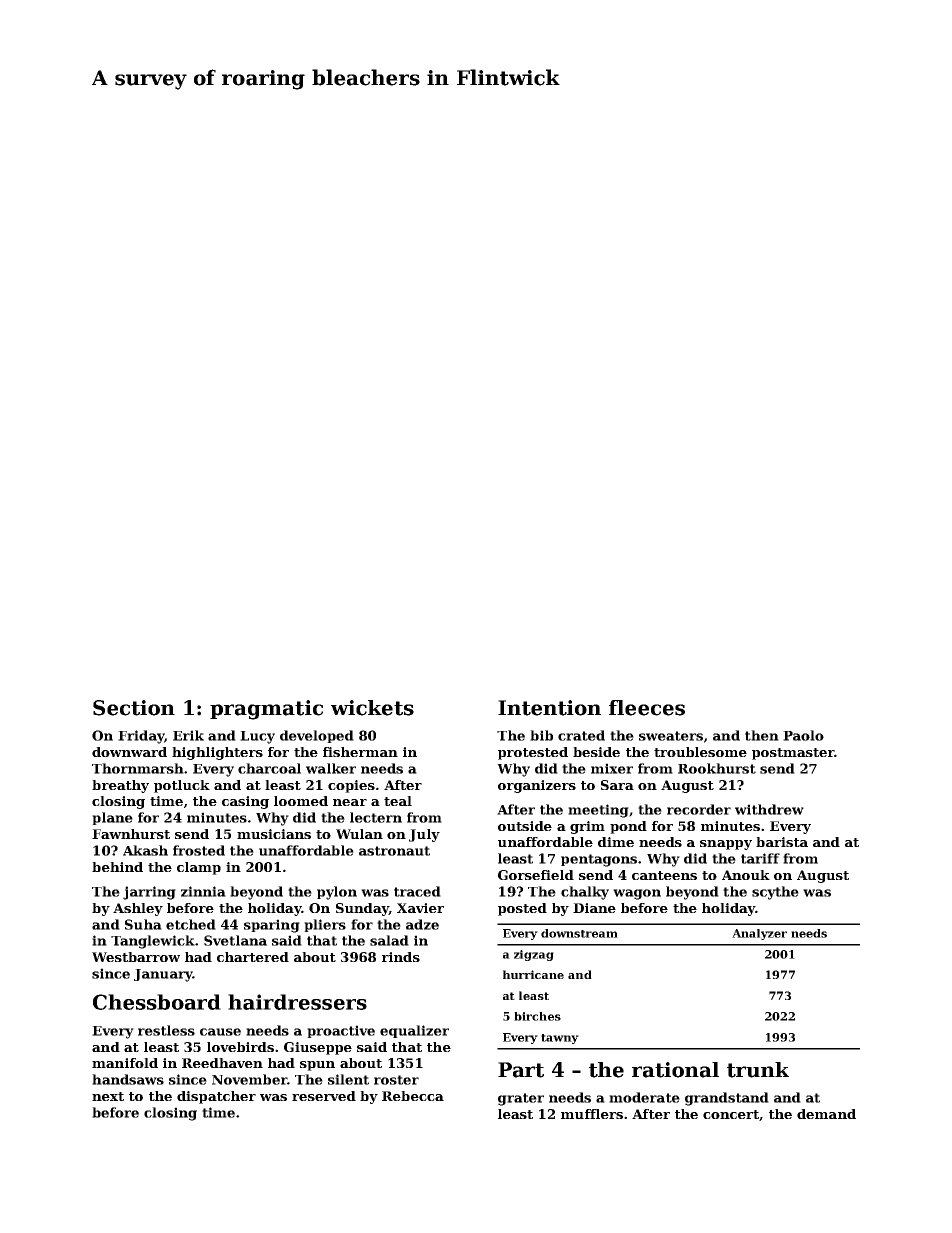  What do you see at coordinates (533, 974) in the page?
I see `hurricane` at bounding box center [533, 974].
